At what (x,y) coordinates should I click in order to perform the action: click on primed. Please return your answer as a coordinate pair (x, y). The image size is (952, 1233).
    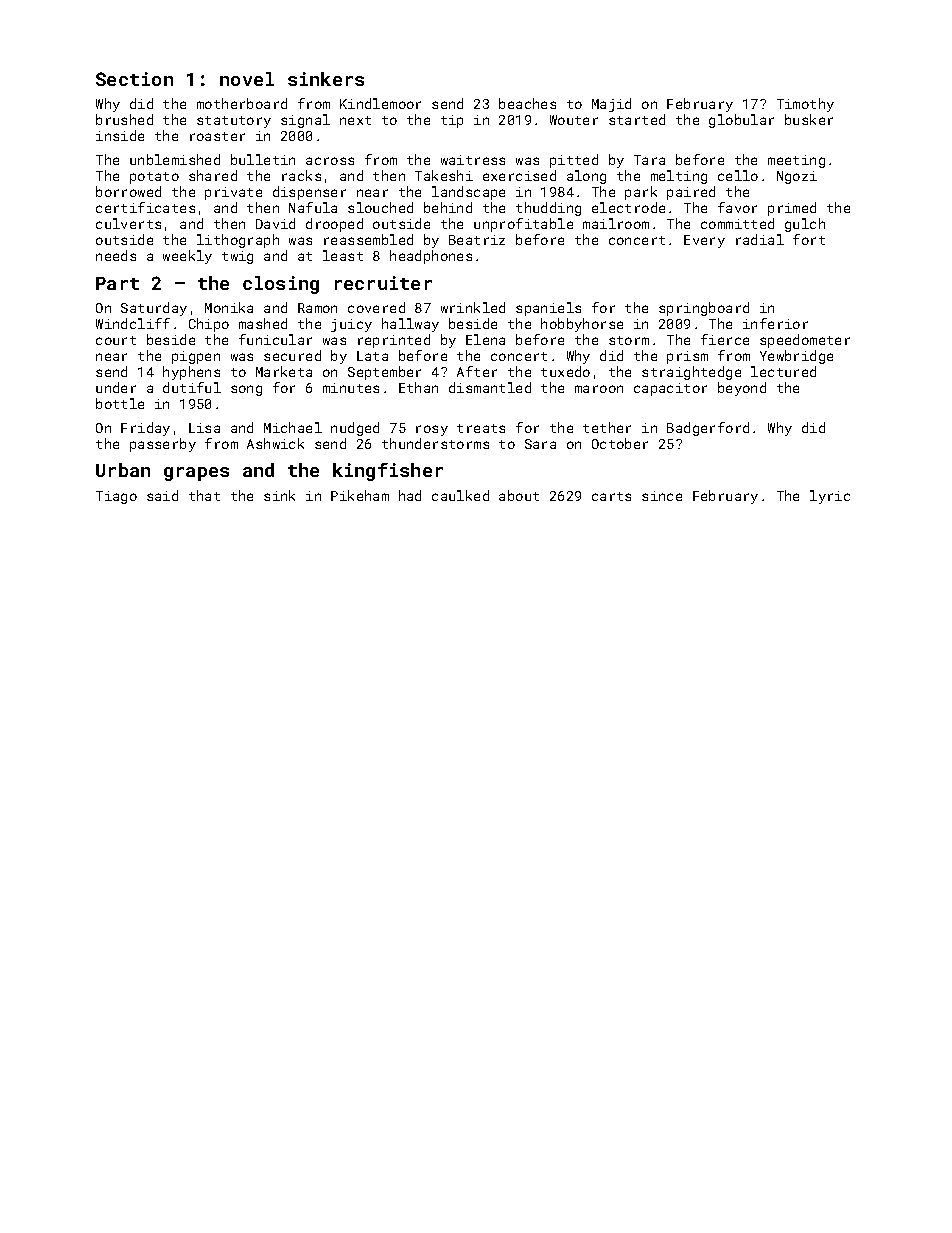
    Looking at the image, I should click on (792, 209).
